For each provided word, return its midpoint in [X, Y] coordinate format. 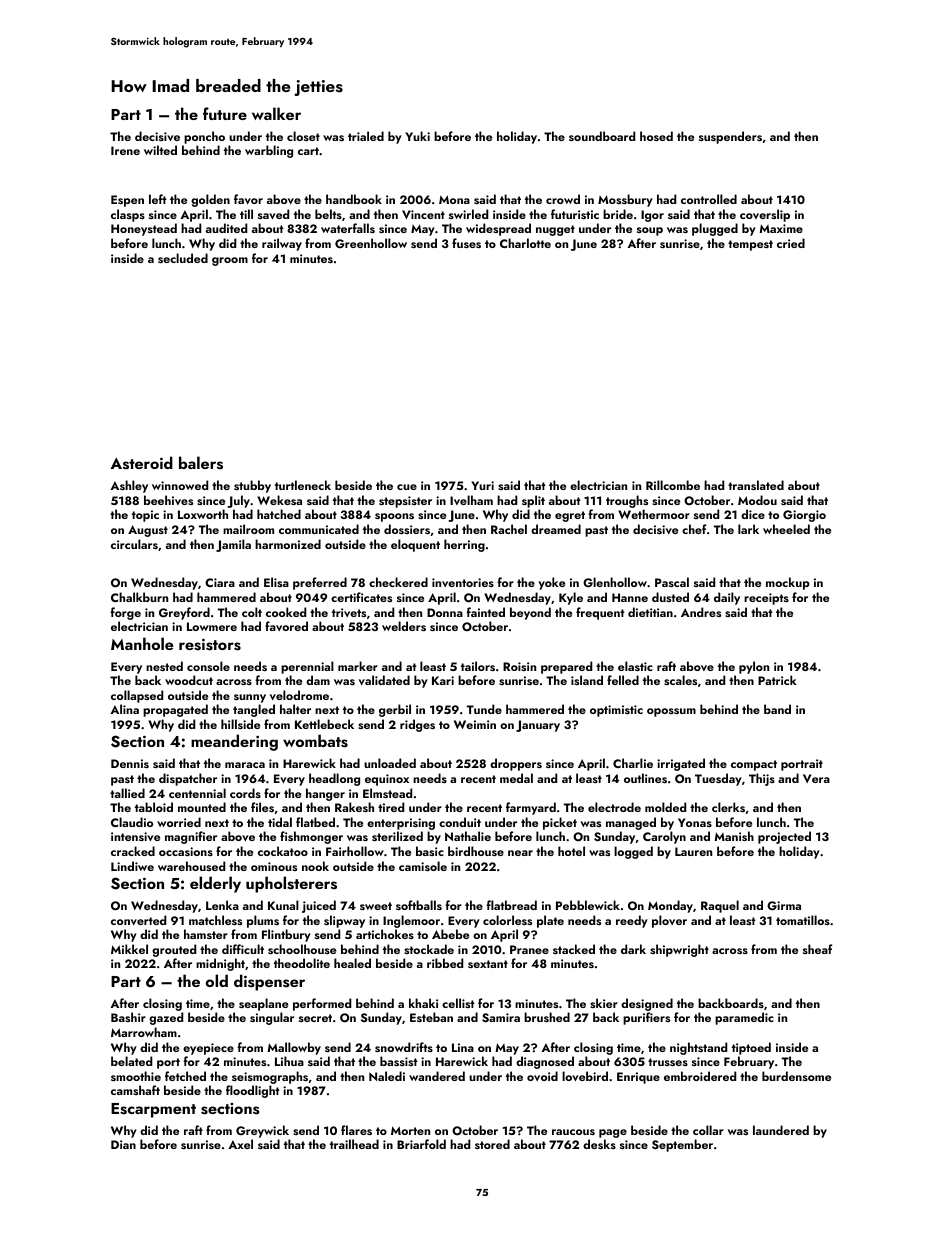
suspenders [730, 137]
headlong [334, 779]
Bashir [128, 1017]
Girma [784, 906]
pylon [754, 667]
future [225, 113]
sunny [250, 698]
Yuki [417, 136]
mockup [788, 583]
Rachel [509, 529]
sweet [376, 906]
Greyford [184, 613]
